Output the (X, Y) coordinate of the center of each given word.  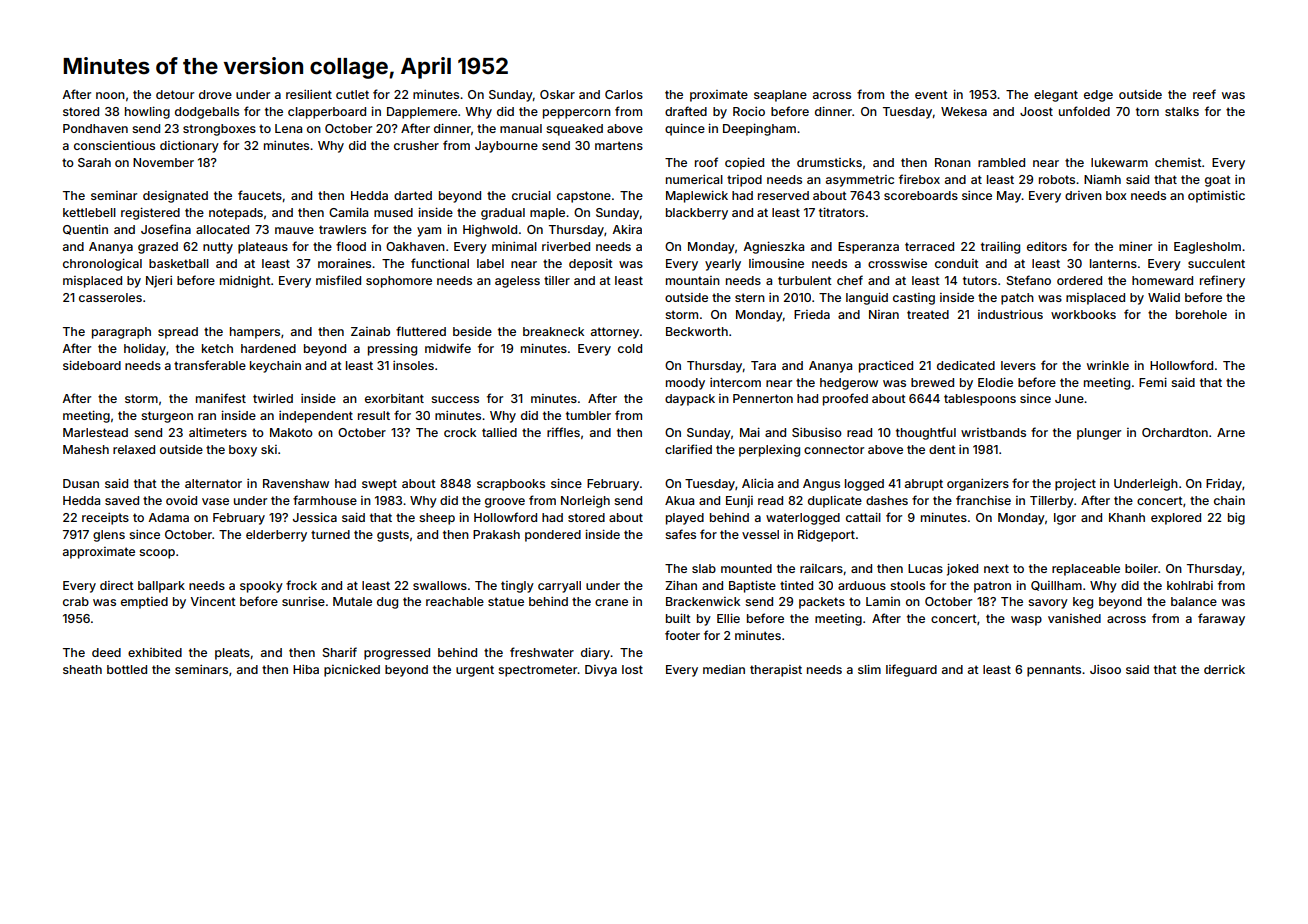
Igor (1065, 519)
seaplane (780, 96)
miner (1135, 246)
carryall (559, 587)
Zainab (370, 331)
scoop (157, 554)
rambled (1001, 162)
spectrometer (537, 671)
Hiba (306, 669)
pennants (1054, 671)
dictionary (189, 146)
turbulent (805, 280)
